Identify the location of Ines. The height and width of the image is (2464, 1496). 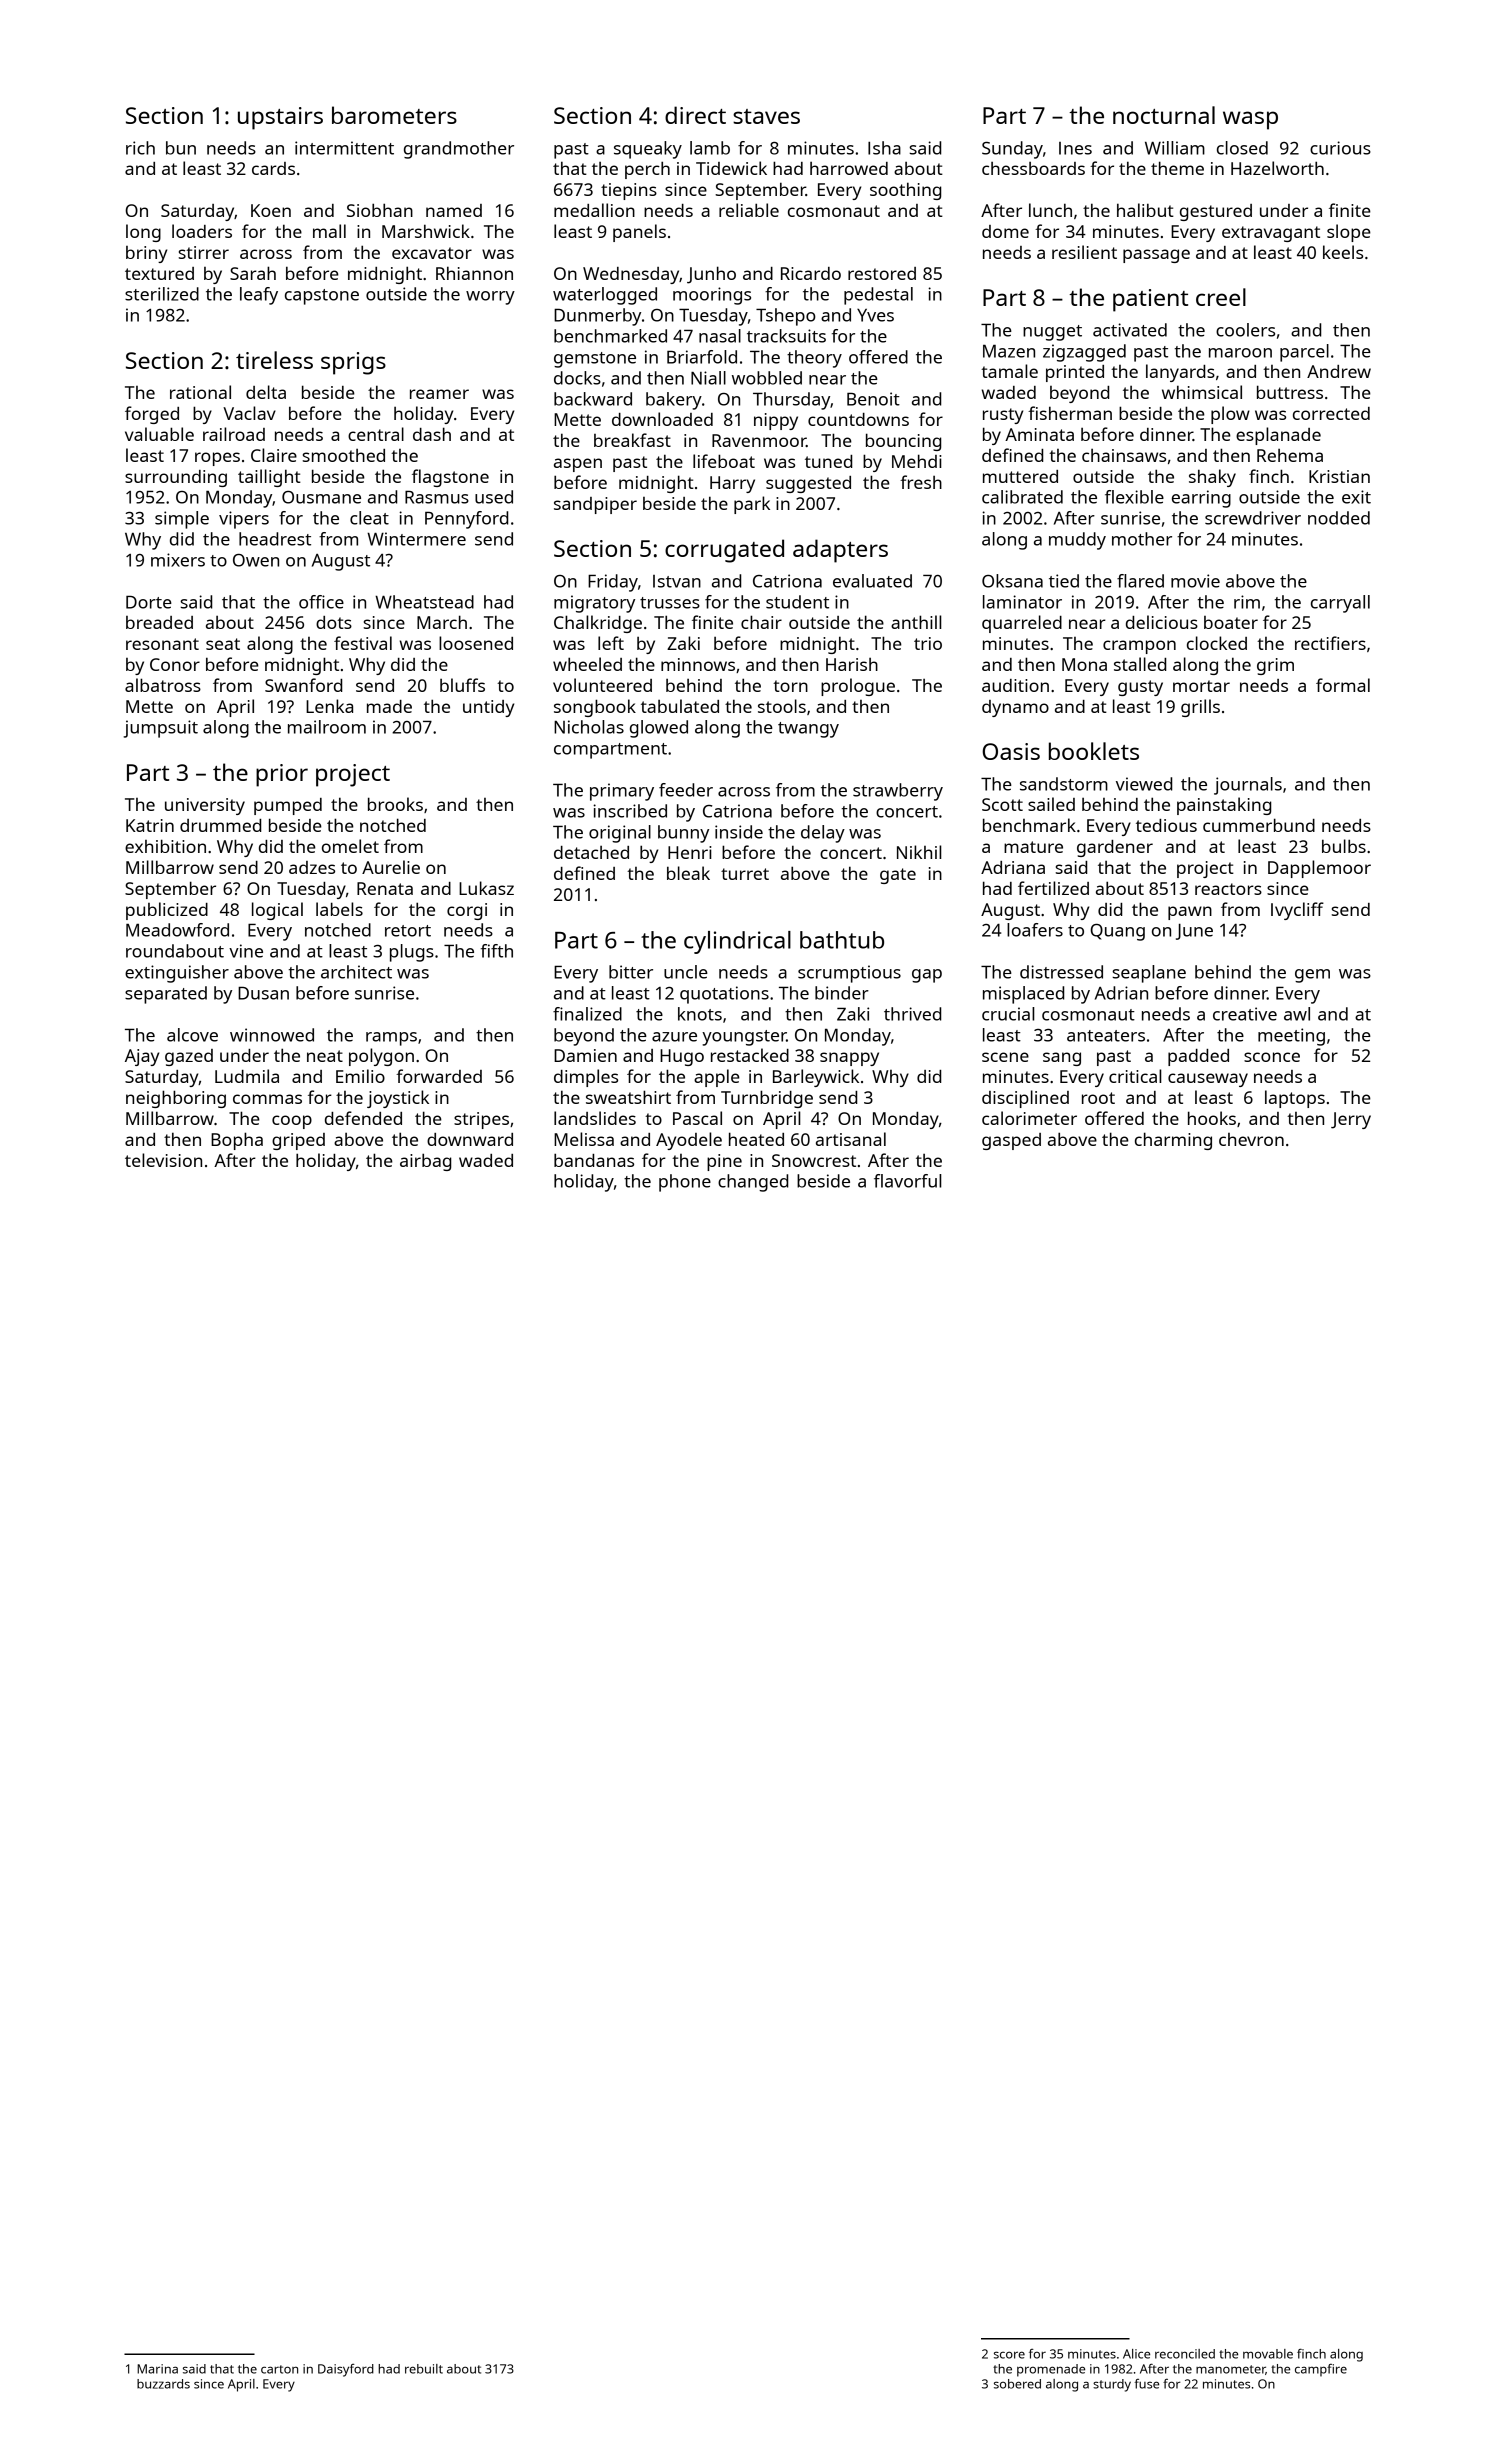
(1075, 148).
